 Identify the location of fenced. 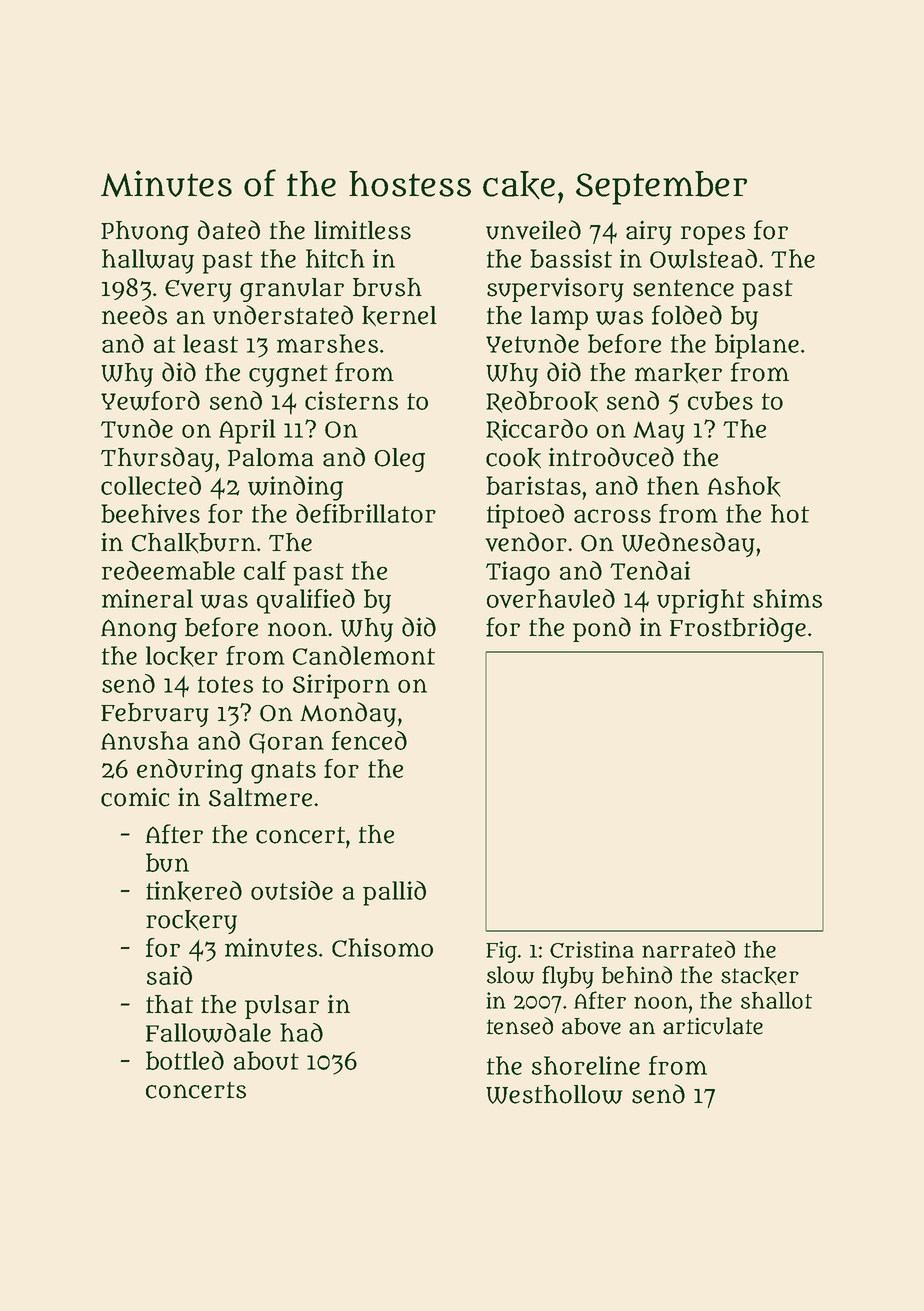
(369, 740).
